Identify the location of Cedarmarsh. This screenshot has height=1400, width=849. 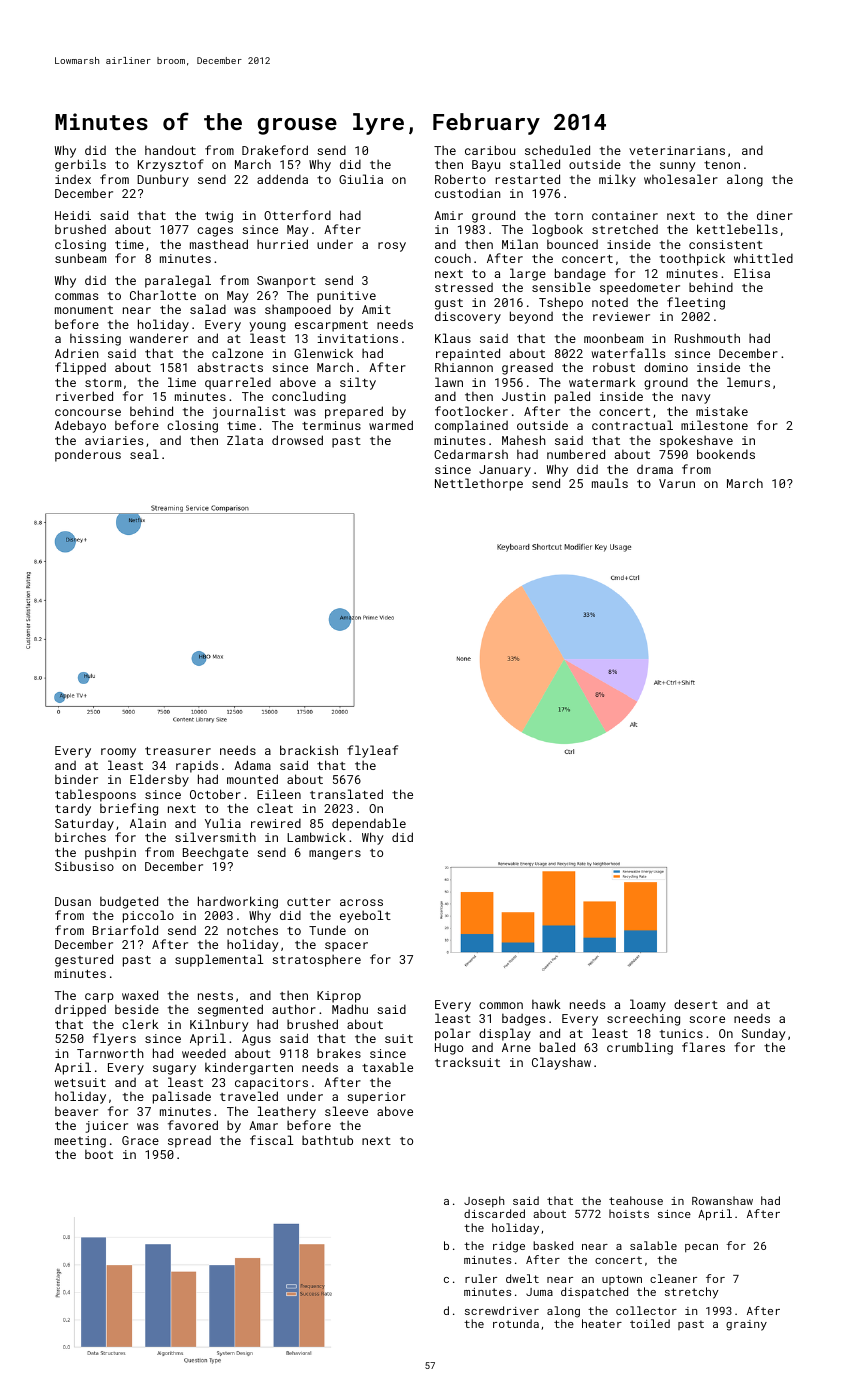
(471, 454).
